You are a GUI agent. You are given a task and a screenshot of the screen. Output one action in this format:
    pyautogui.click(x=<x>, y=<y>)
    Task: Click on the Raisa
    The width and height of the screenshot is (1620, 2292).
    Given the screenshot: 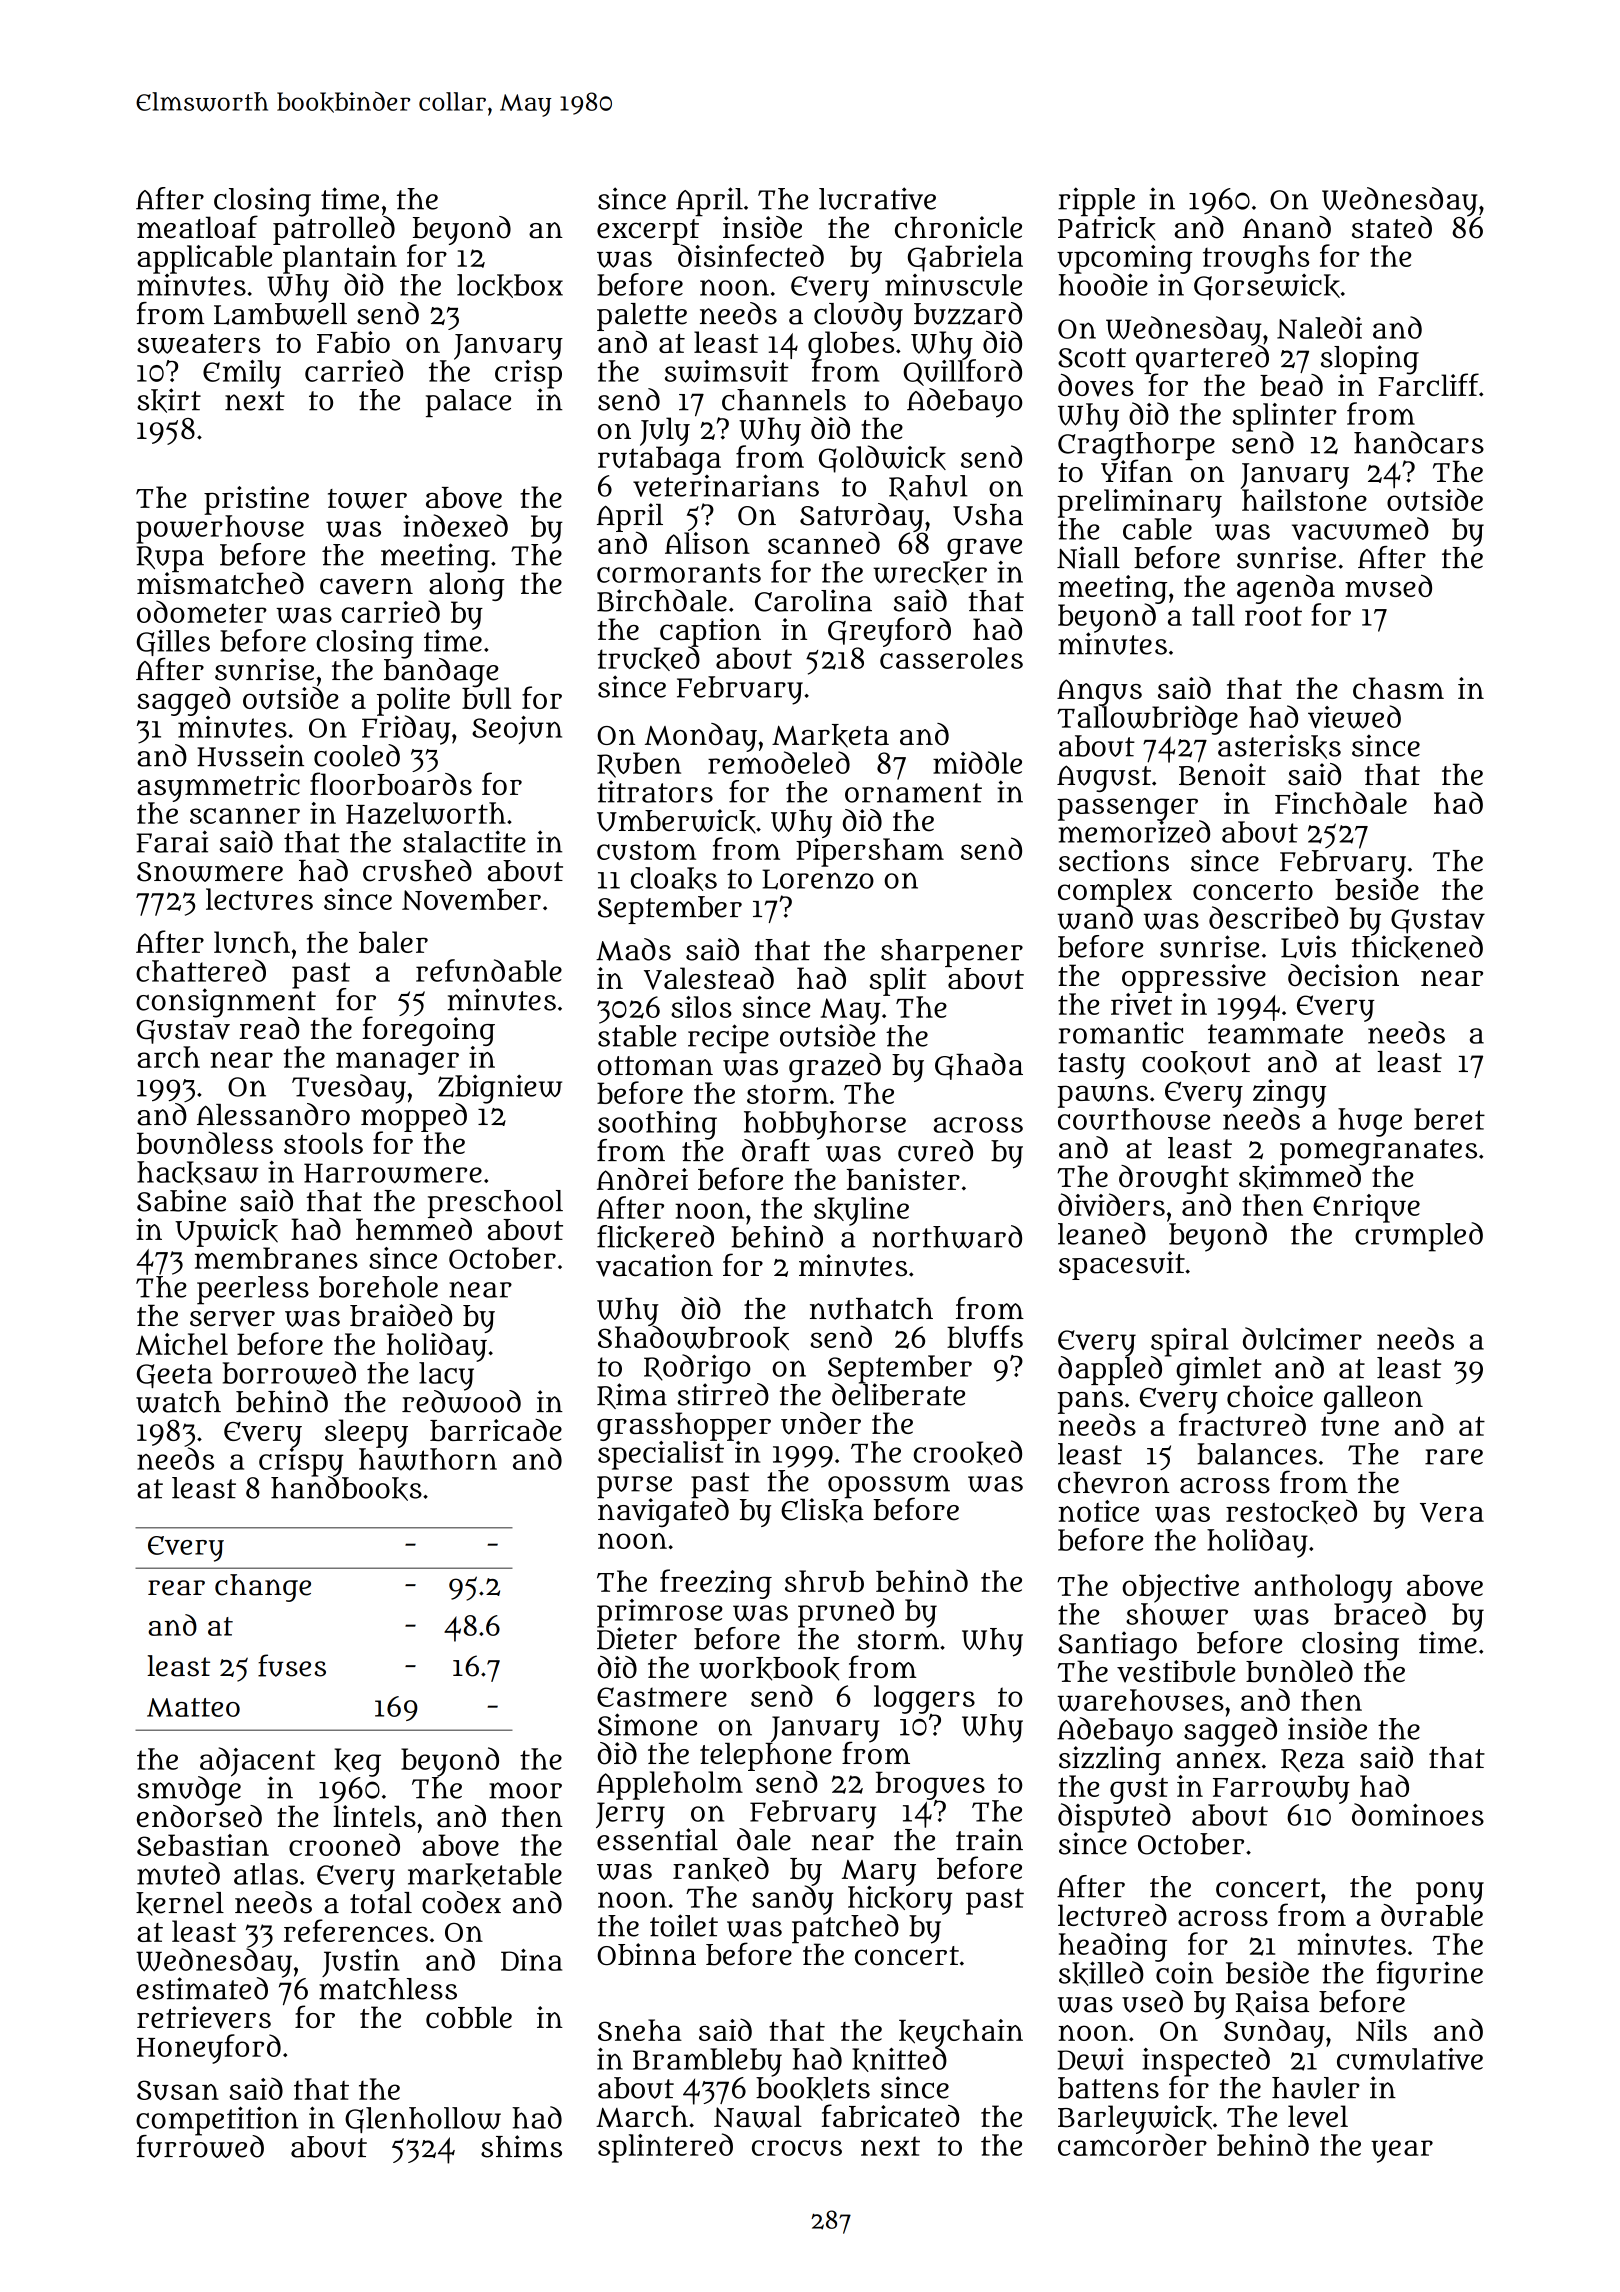 What is the action you would take?
    pyautogui.click(x=1272, y=2003)
